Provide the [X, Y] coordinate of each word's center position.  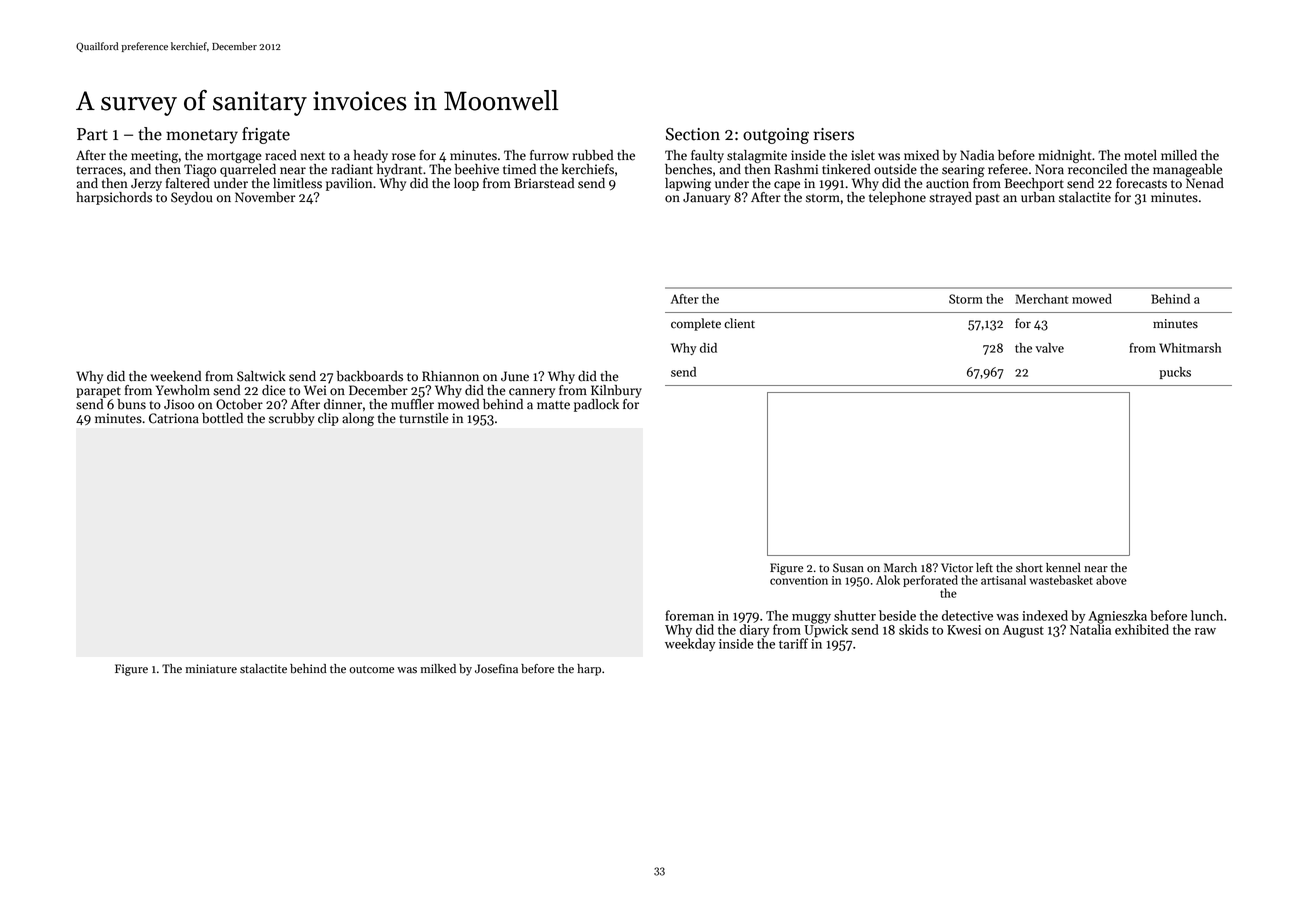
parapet [98, 392]
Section [693, 134]
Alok [888, 580]
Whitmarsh [1190, 348]
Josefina [496, 669]
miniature [211, 669]
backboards [370, 376]
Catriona [174, 418]
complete [696, 324]
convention [799, 580]
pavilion [349, 184]
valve [1049, 348]
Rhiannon [450, 376]
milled [1179, 155]
